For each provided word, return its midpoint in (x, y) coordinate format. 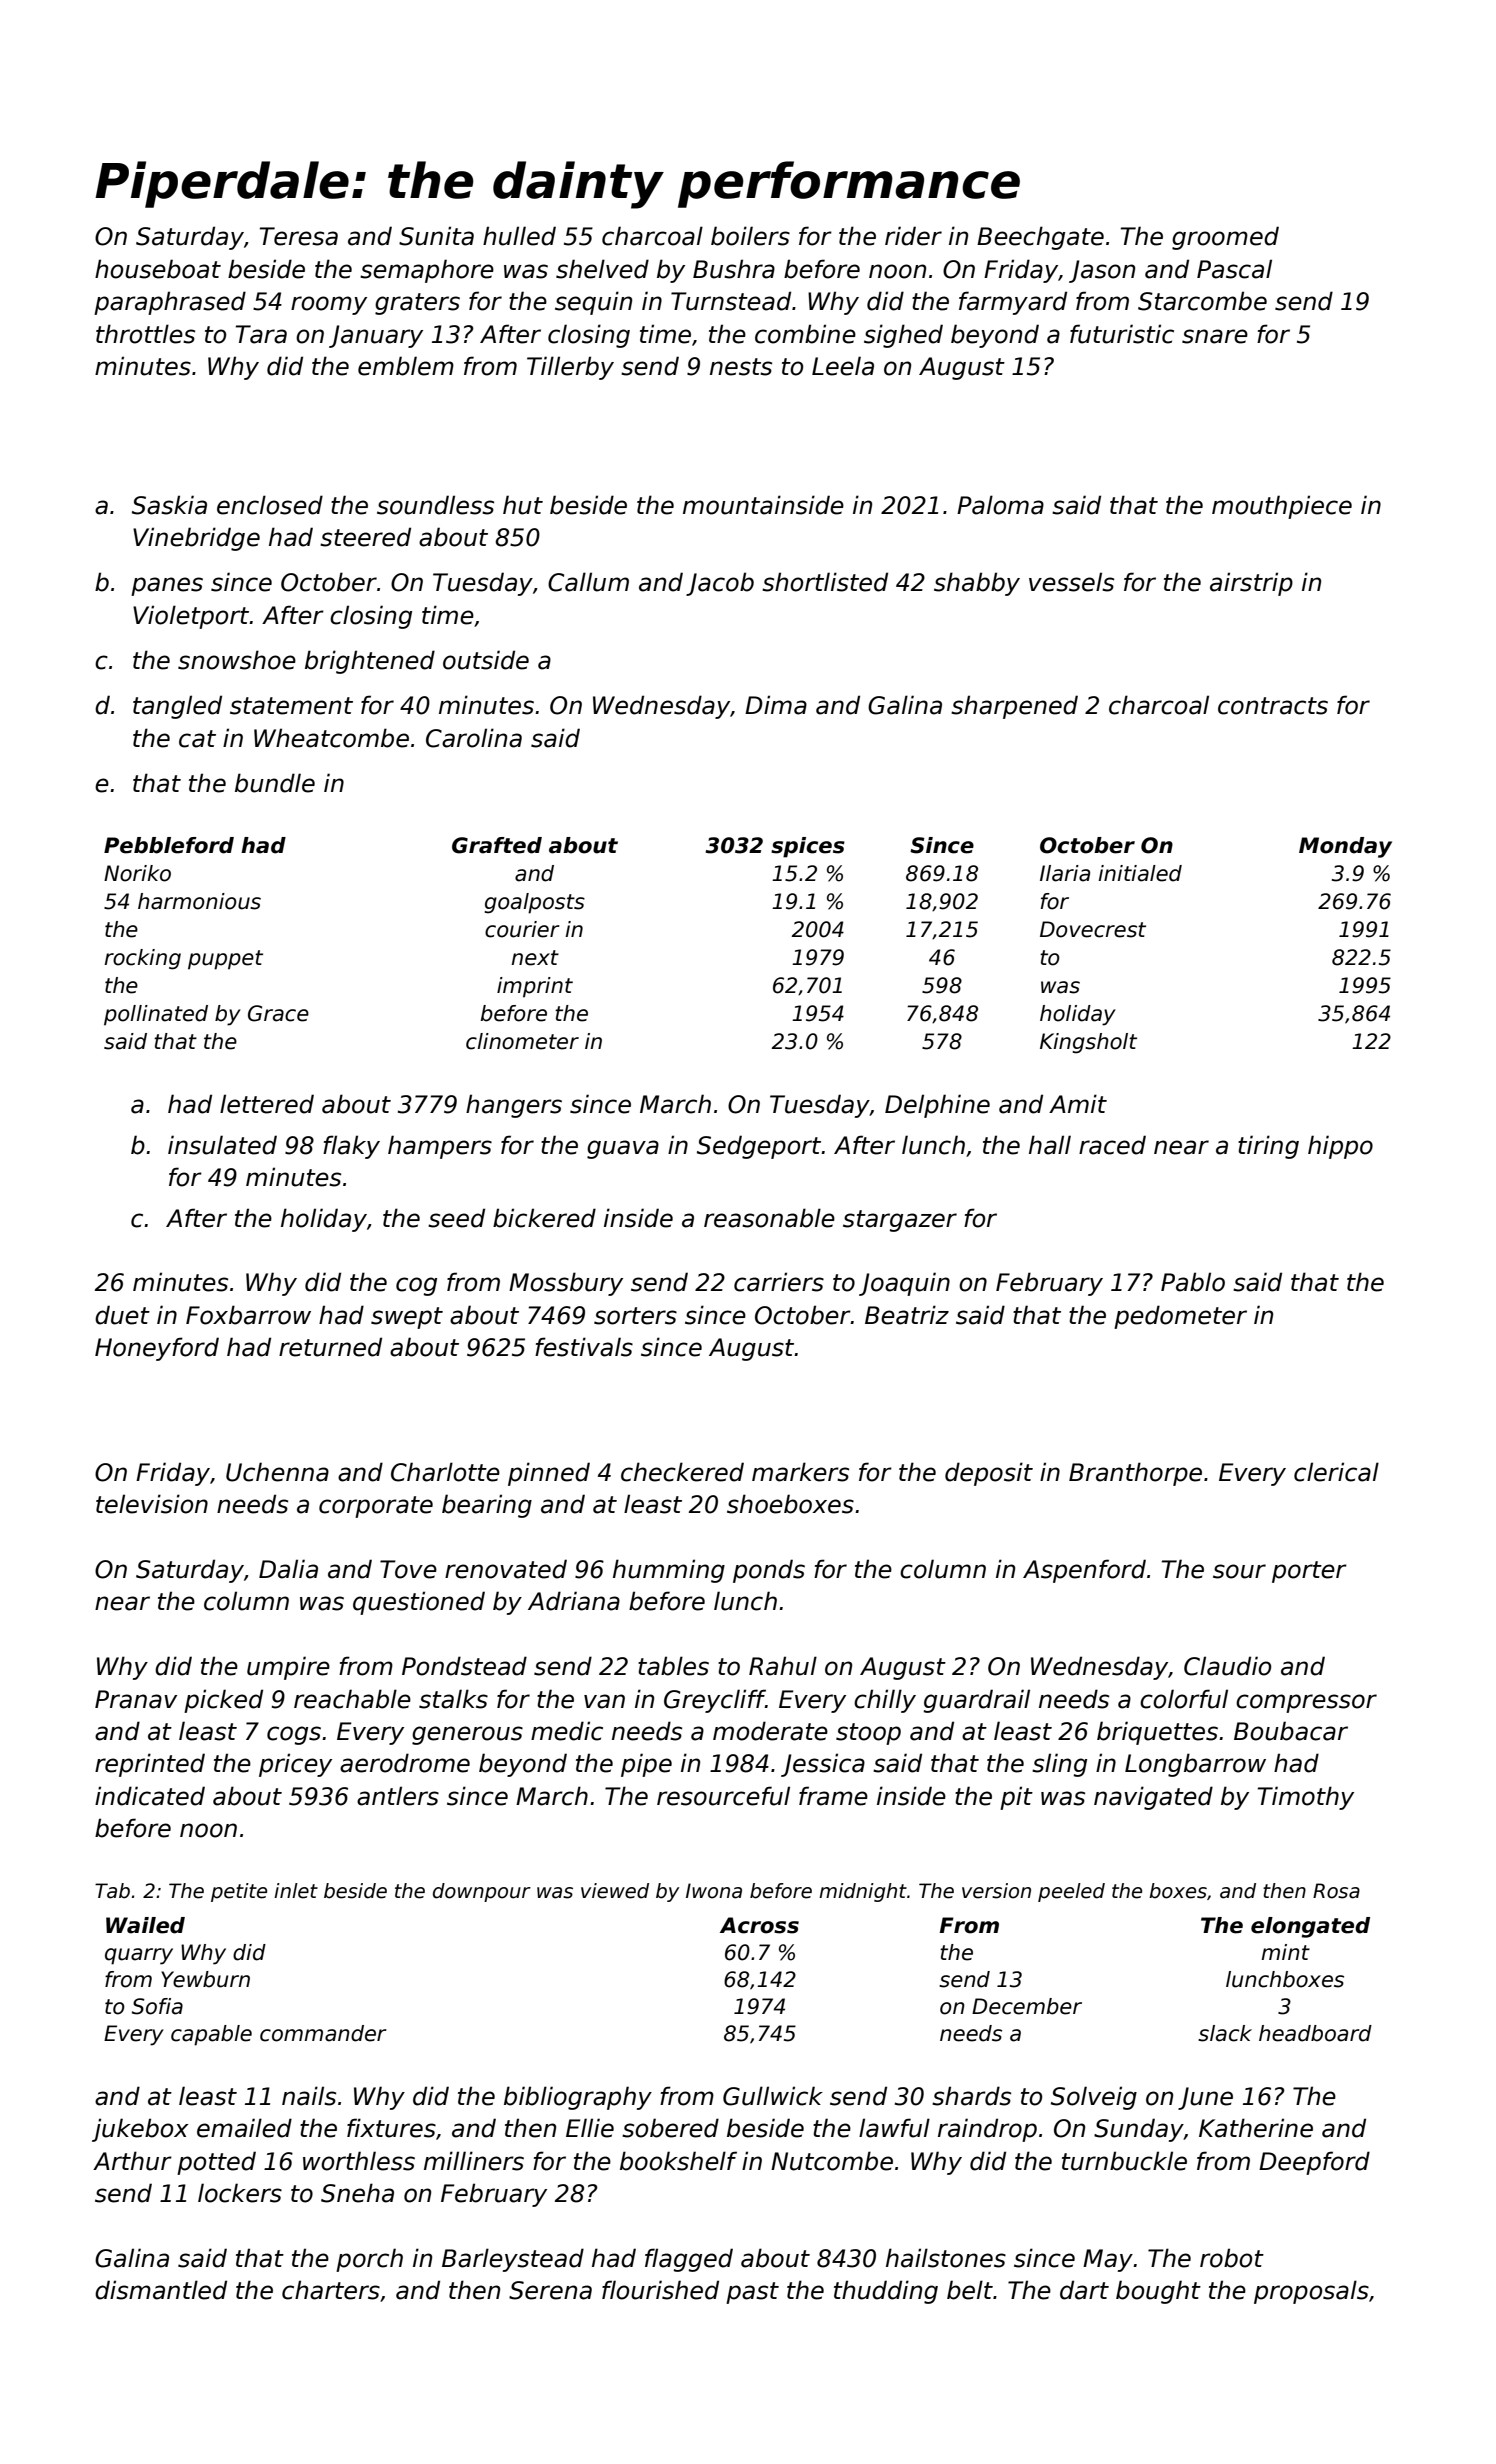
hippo (1340, 1147)
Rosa (1336, 1891)
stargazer (900, 1221)
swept (407, 1318)
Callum (588, 582)
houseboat (158, 269)
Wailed (145, 1925)
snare (1215, 336)
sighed (903, 336)
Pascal (1234, 269)
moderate (770, 1731)
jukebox (140, 2130)
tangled (177, 707)
